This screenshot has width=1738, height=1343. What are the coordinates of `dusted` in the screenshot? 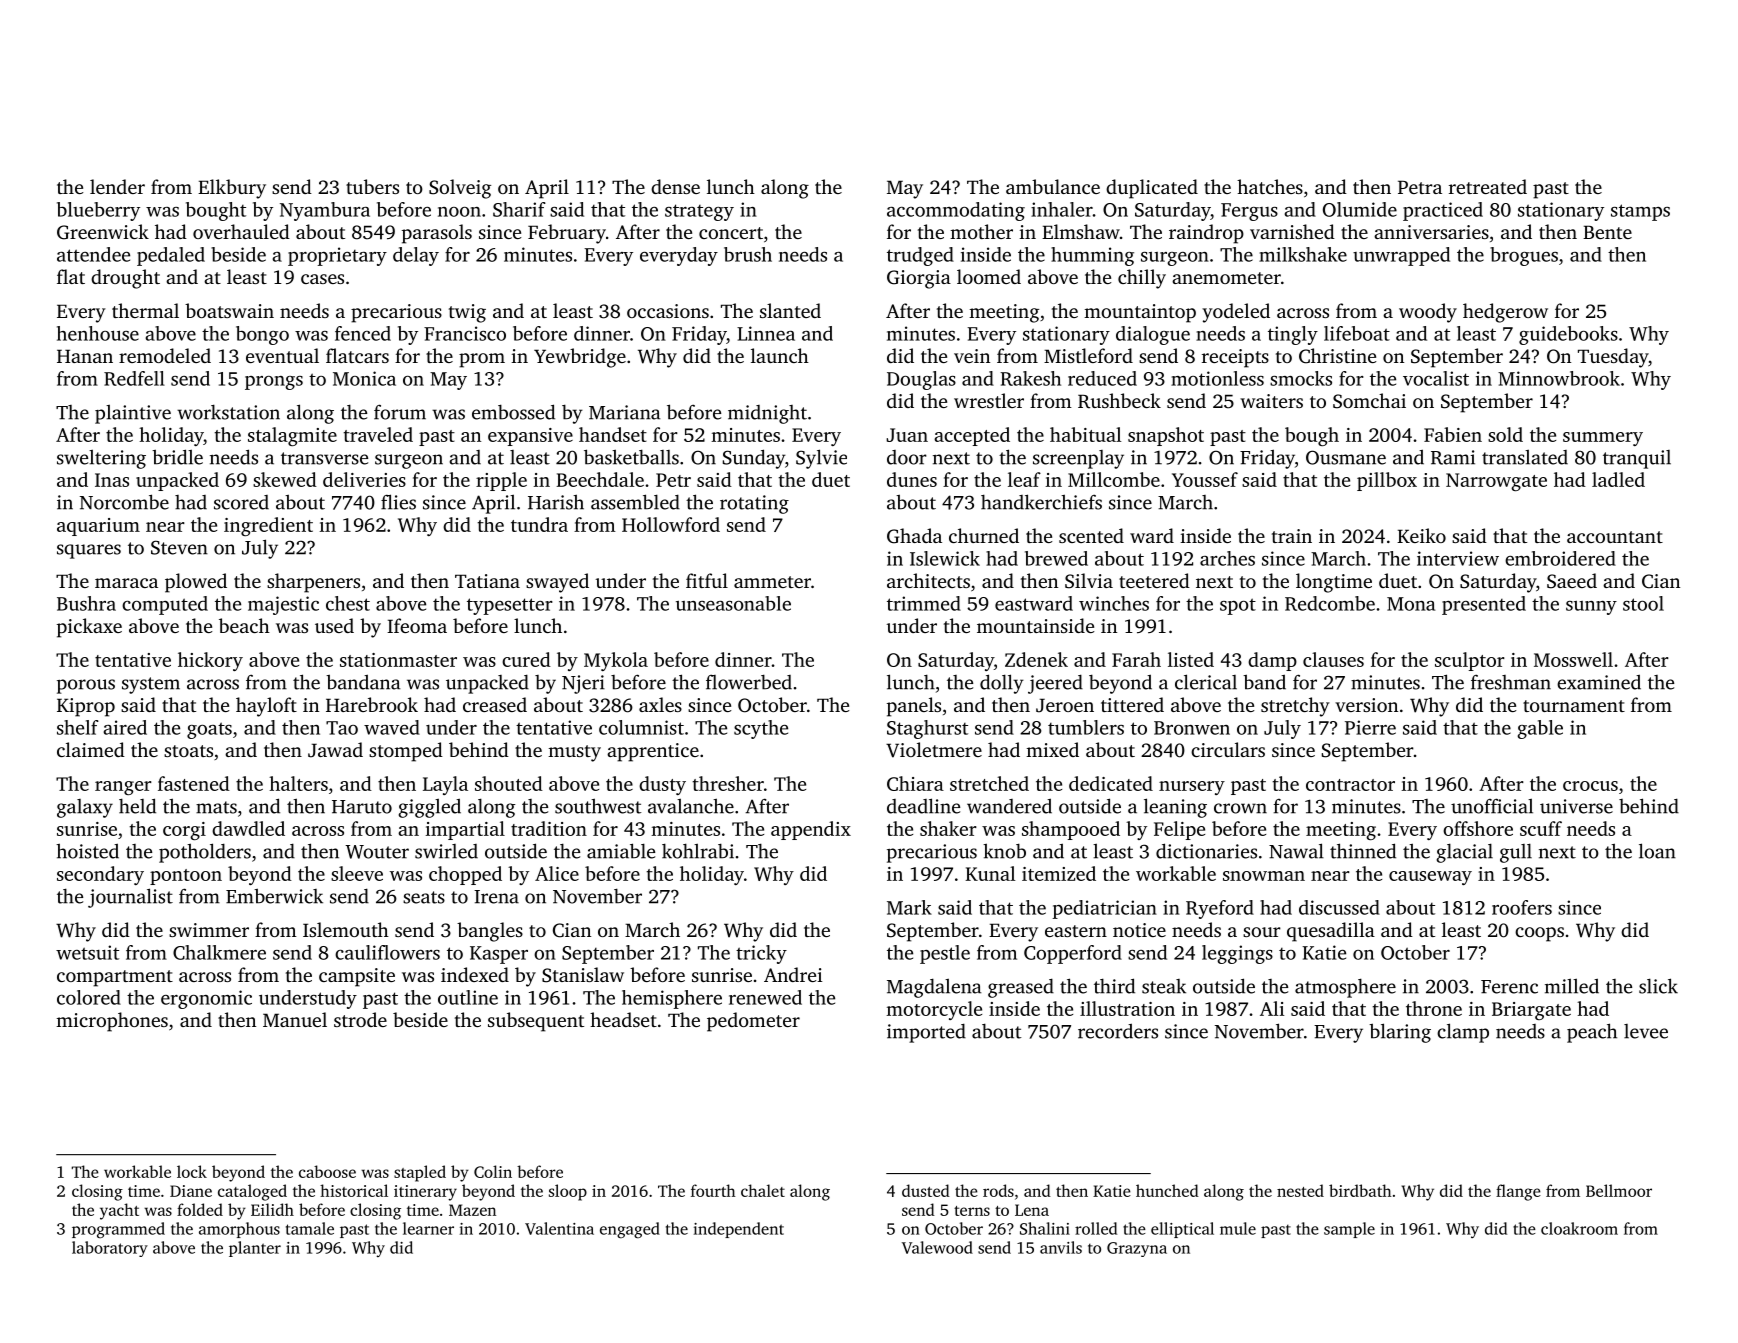 It's located at (926, 1190).
